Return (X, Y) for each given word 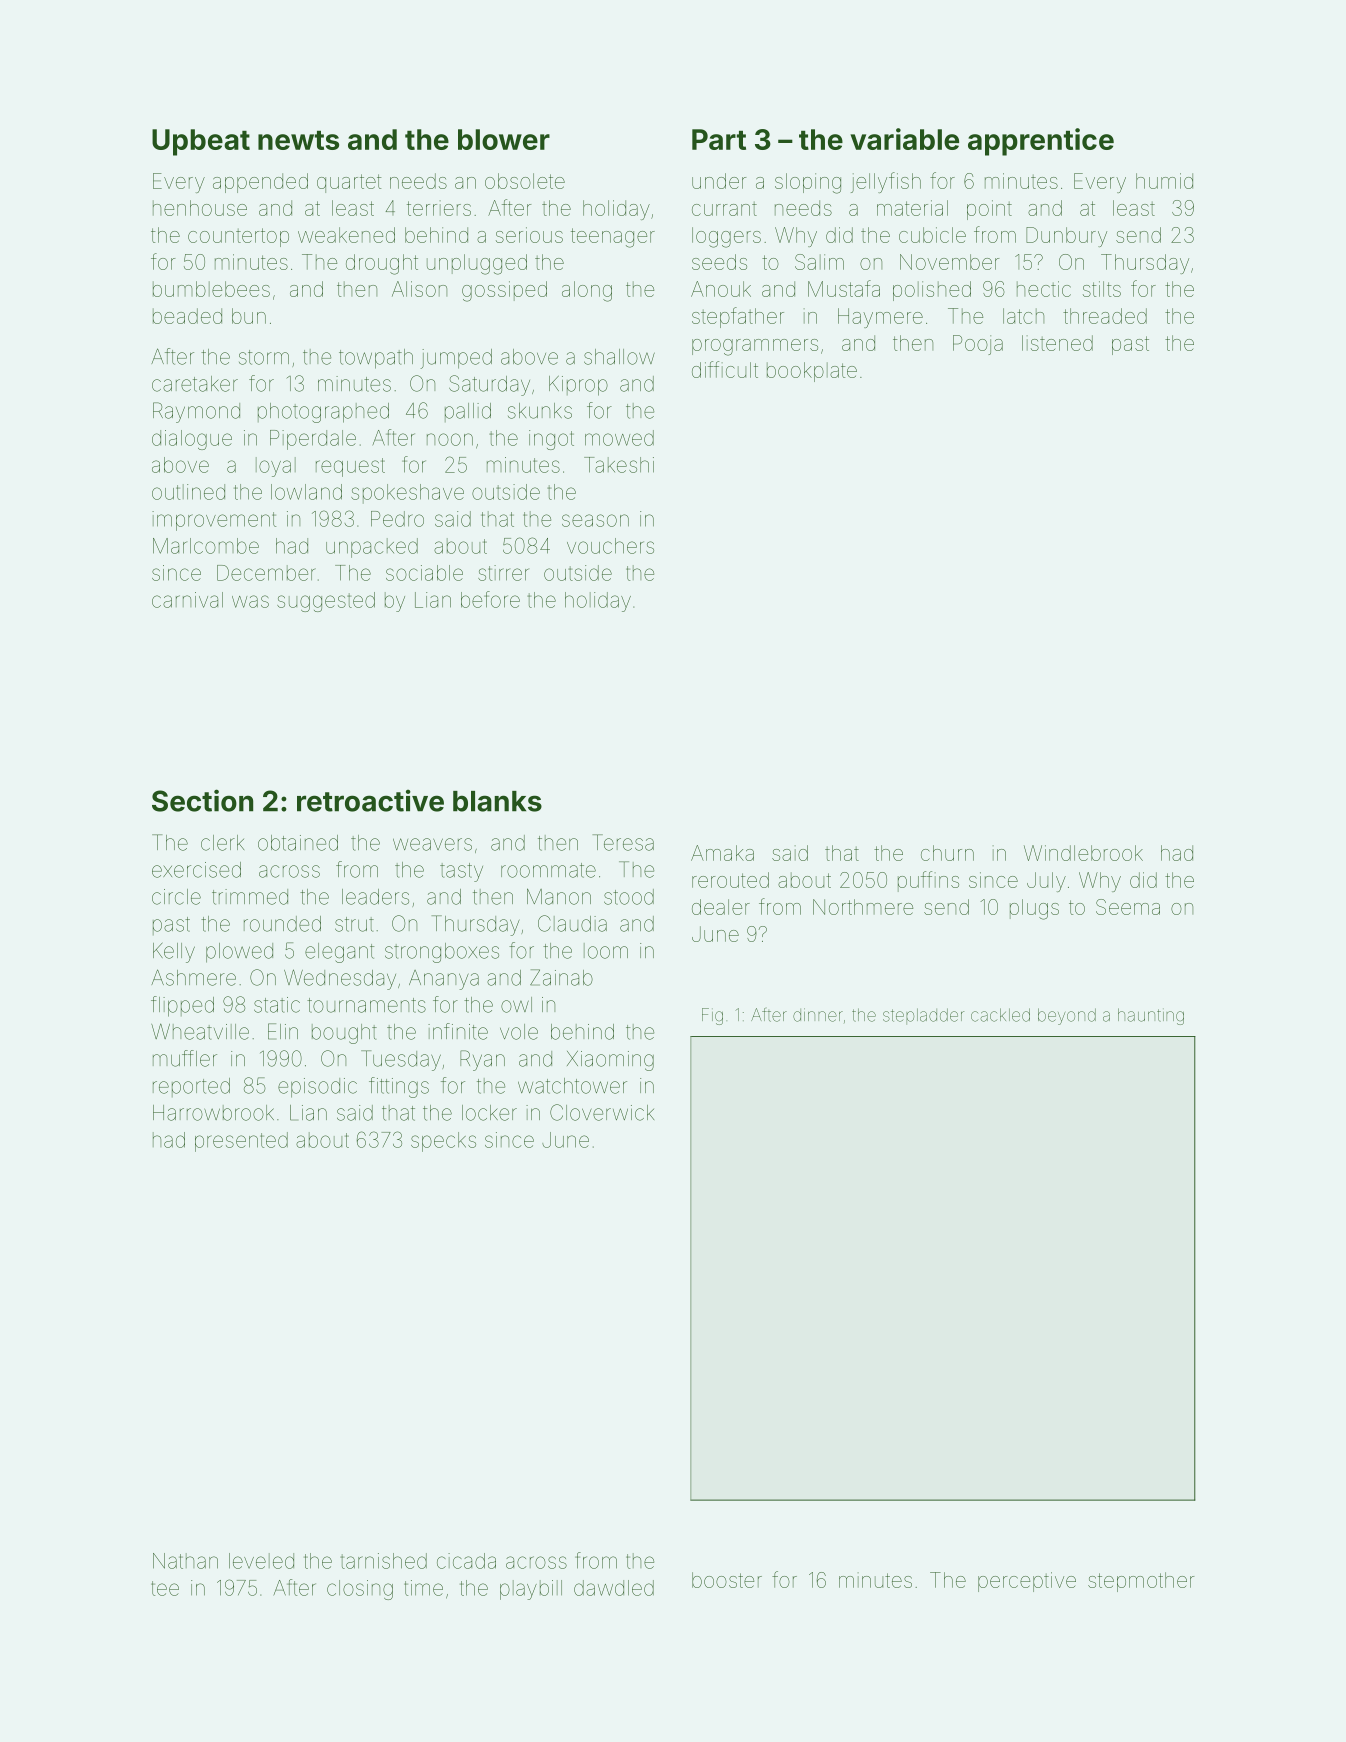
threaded (1105, 316)
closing (360, 1590)
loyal (276, 467)
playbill (531, 1590)
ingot (551, 440)
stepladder (923, 1016)
